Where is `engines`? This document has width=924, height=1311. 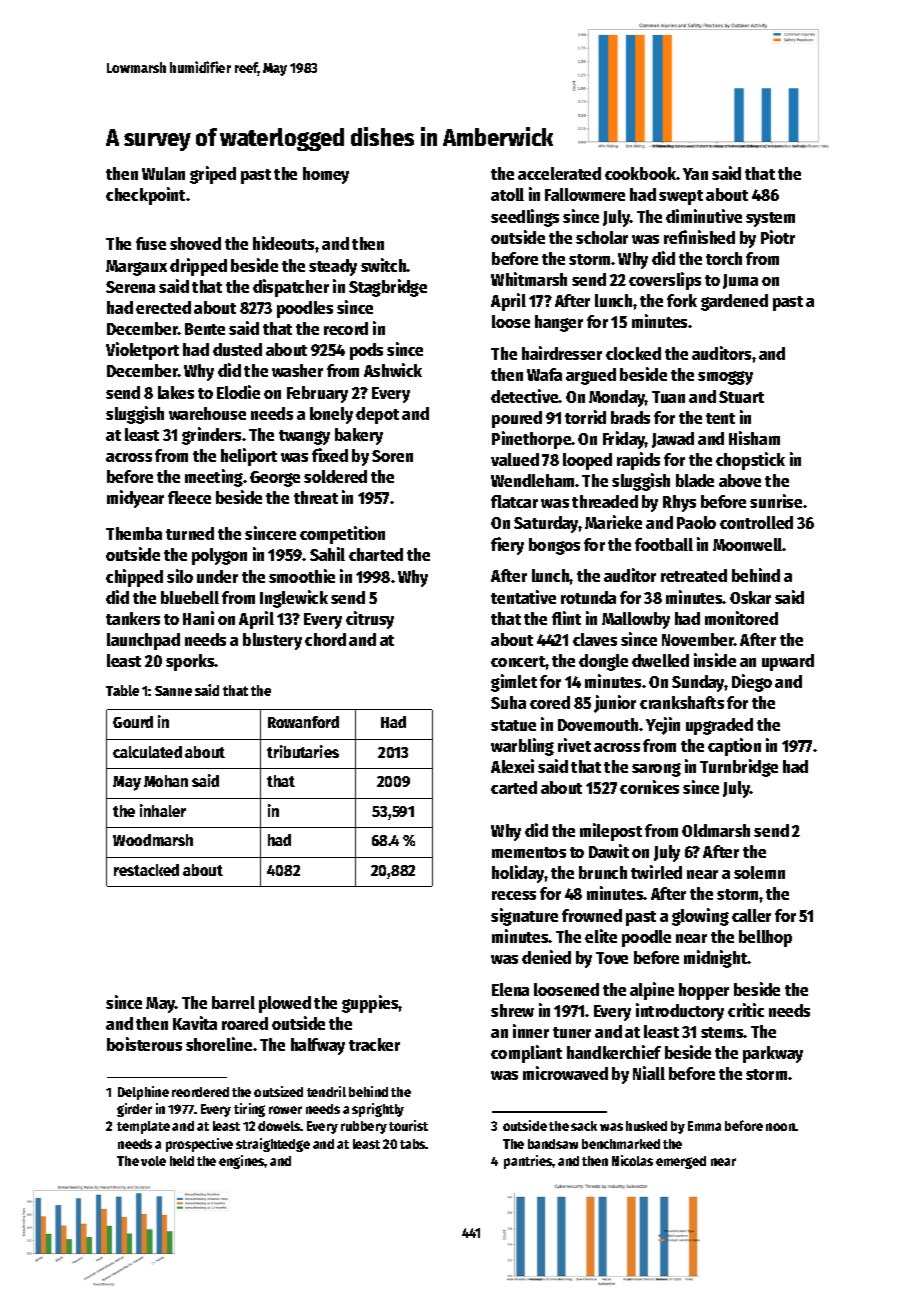 engines is located at coordinates (242, 1162).
